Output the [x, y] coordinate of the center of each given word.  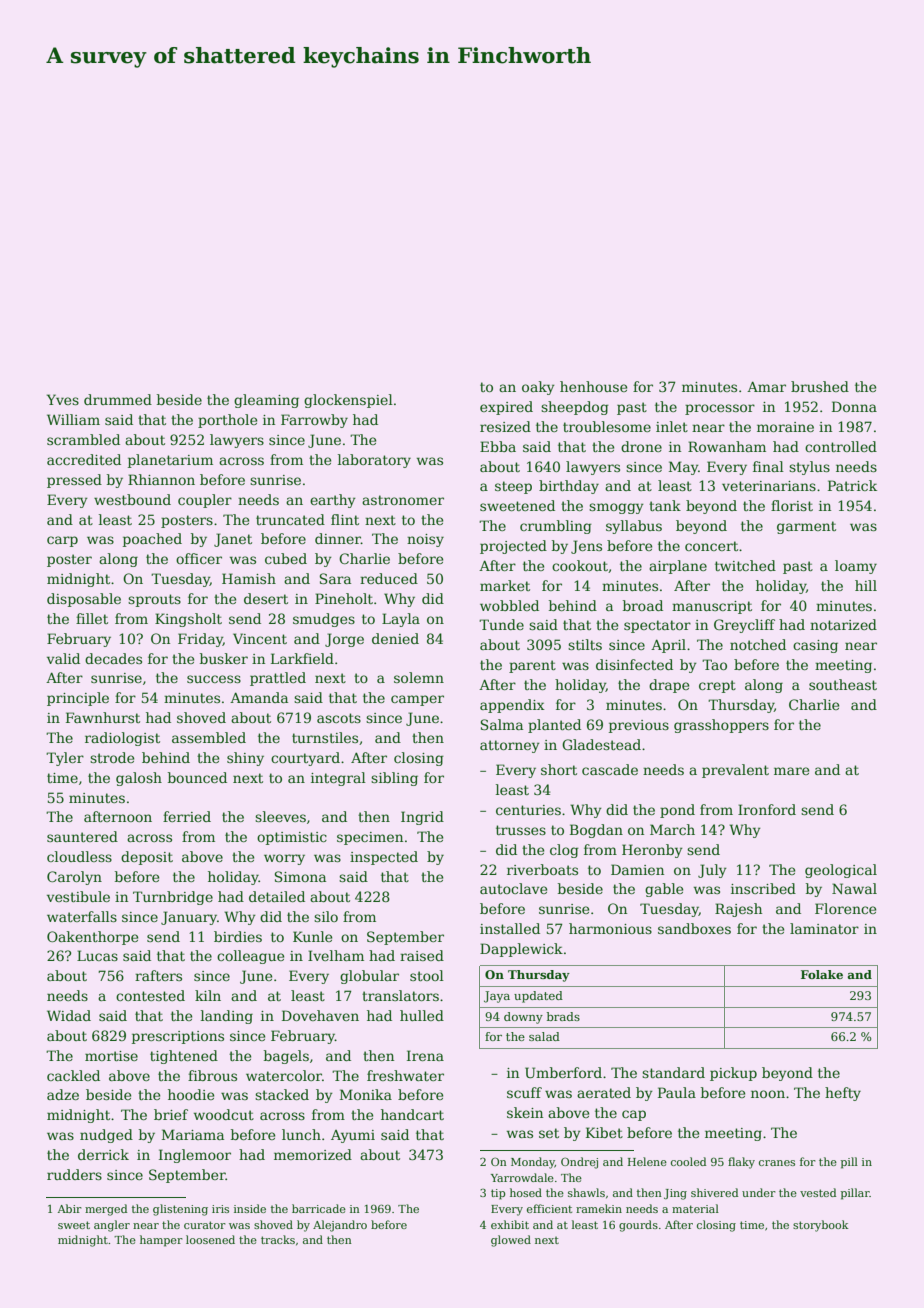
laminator [824, 928]
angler [112, 1226]
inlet [672, 426]
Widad [69, 1015]
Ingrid [422, 818]
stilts [585, 644]
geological [841, 871]
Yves [63, 399]
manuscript [712, 607]
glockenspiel [348, 401]
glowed [511, 1241]
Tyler [65, 759]
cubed [286, 558]
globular [369, 977]
